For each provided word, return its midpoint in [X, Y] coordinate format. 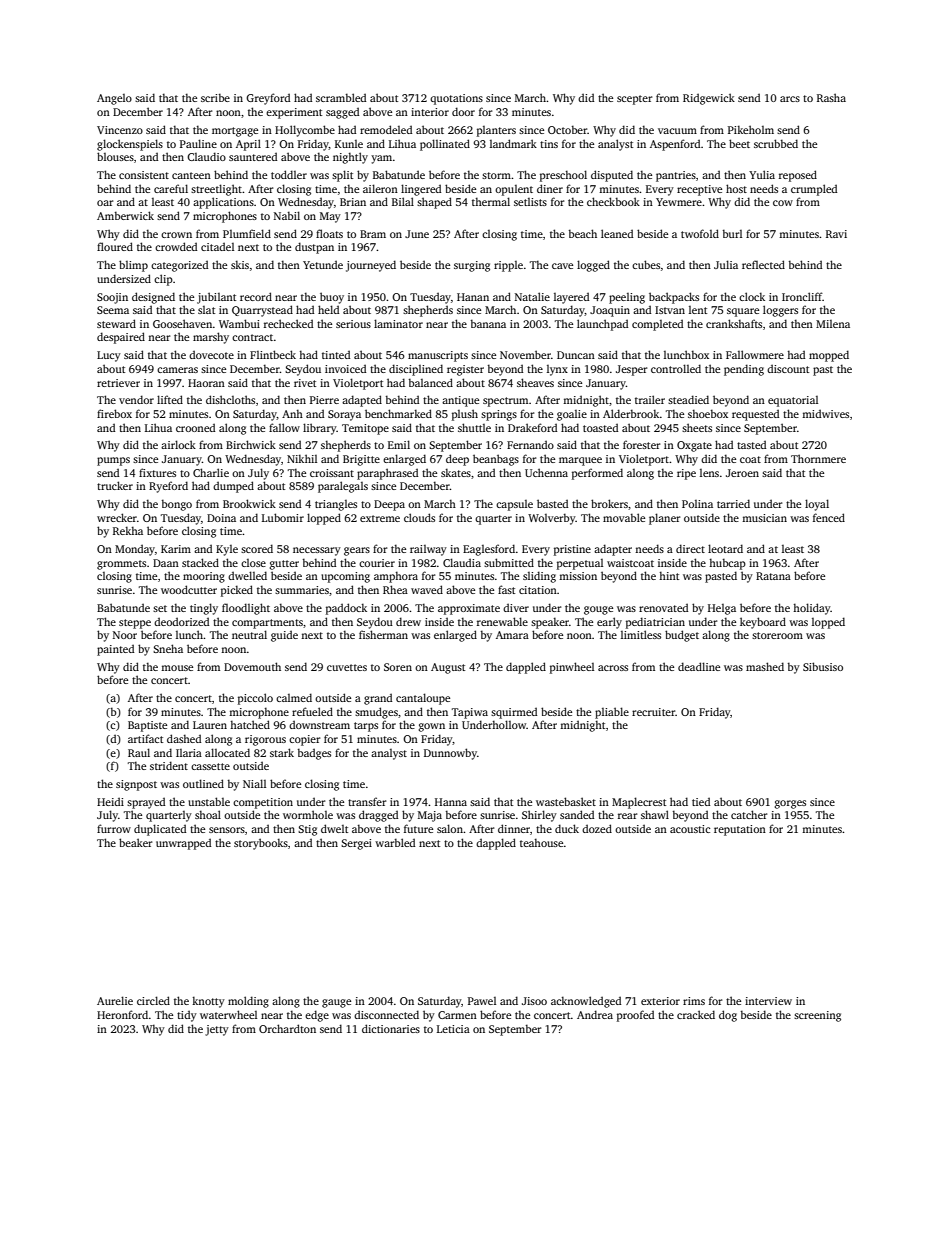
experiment [294, 113]
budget [682, 636]
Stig [307, 830]
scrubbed [776, 143]
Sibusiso [823, 666]
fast [506, 589]
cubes [646, 264]
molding [248, 1002]
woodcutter [189, 589]
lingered [421, 190]
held [328, 309]
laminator [398, 323]
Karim [176, 549]
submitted [509, 562]
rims [694, 1001]
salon [450, 828]
